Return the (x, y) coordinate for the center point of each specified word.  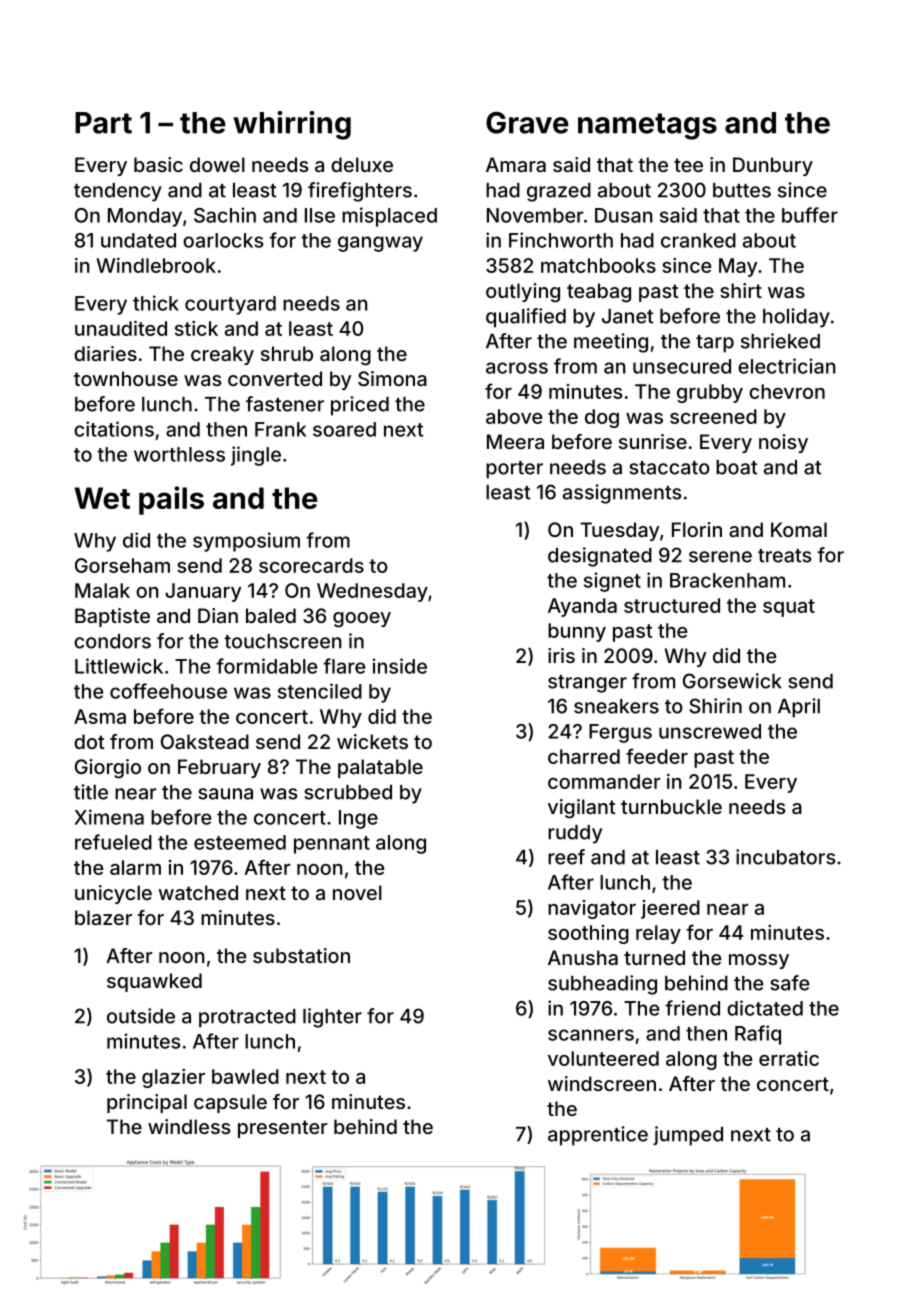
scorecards (311, 565)
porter (514, 470)
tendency (118, 192)
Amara (516, 164)
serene (720, 557)
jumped (688, 1136)
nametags (647, 126)
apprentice (598, 1136)
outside (141, 1016)
